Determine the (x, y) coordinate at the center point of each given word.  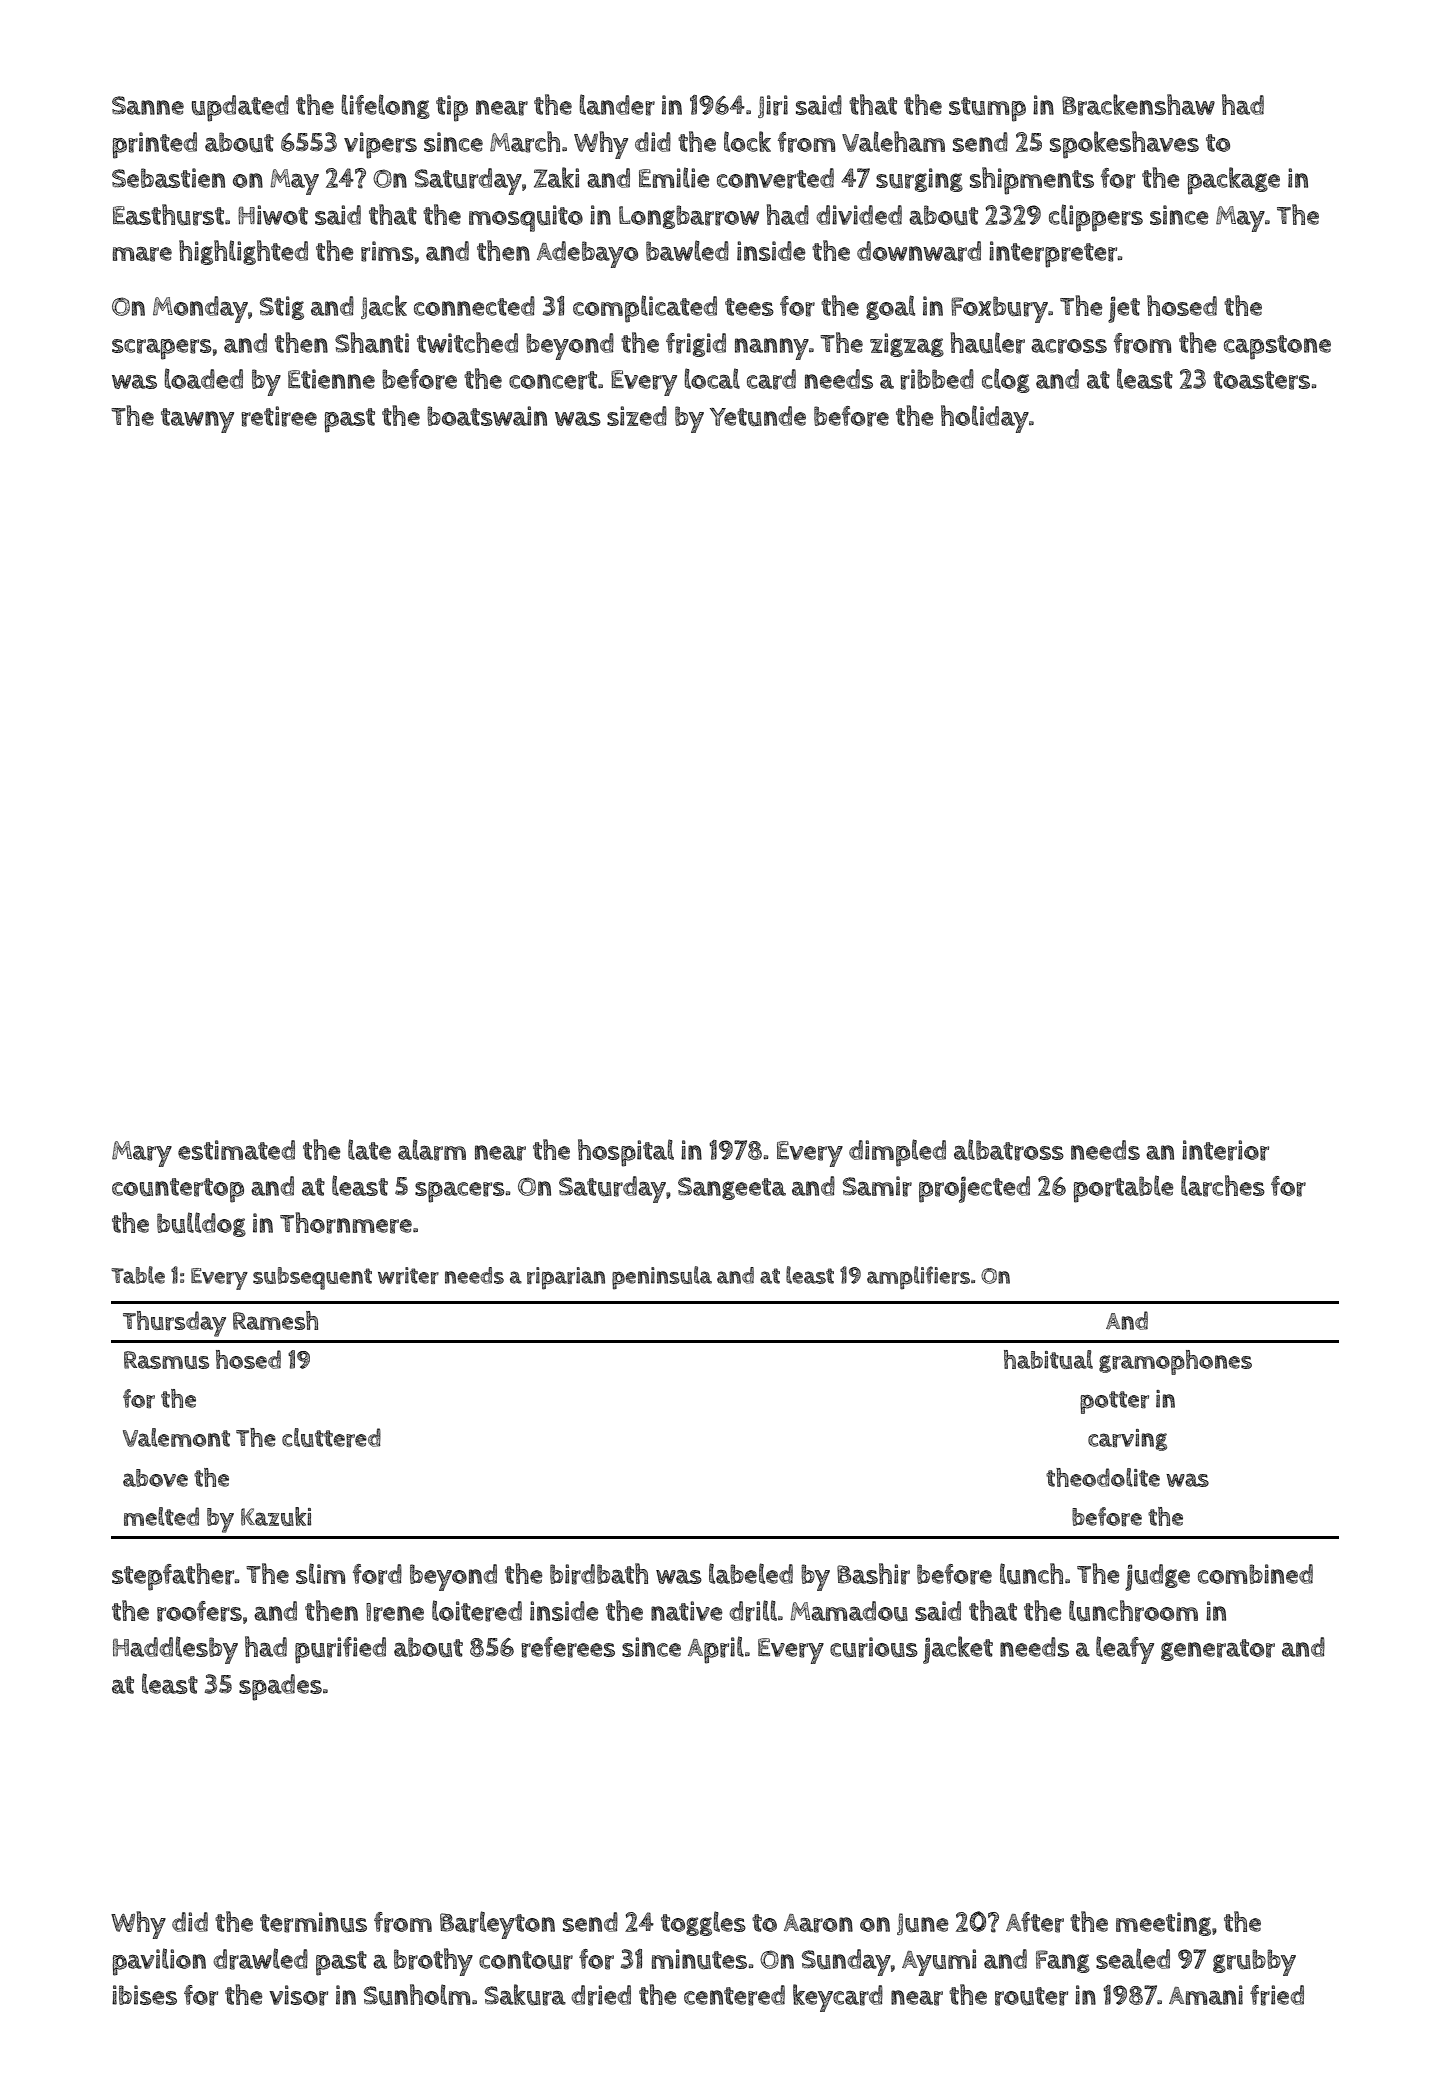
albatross (1009, 1150)
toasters (1261, 380)
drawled (260, 1959)
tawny (197, 420)
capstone (1277, 347)
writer (408, 1275)
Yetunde (758, 416)
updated (240, 108)
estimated (236, 1150)
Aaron (818, 1923)
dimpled (897, 1153)
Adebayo (587, 254)
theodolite (1103, 1477)
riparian (566, 1278)
